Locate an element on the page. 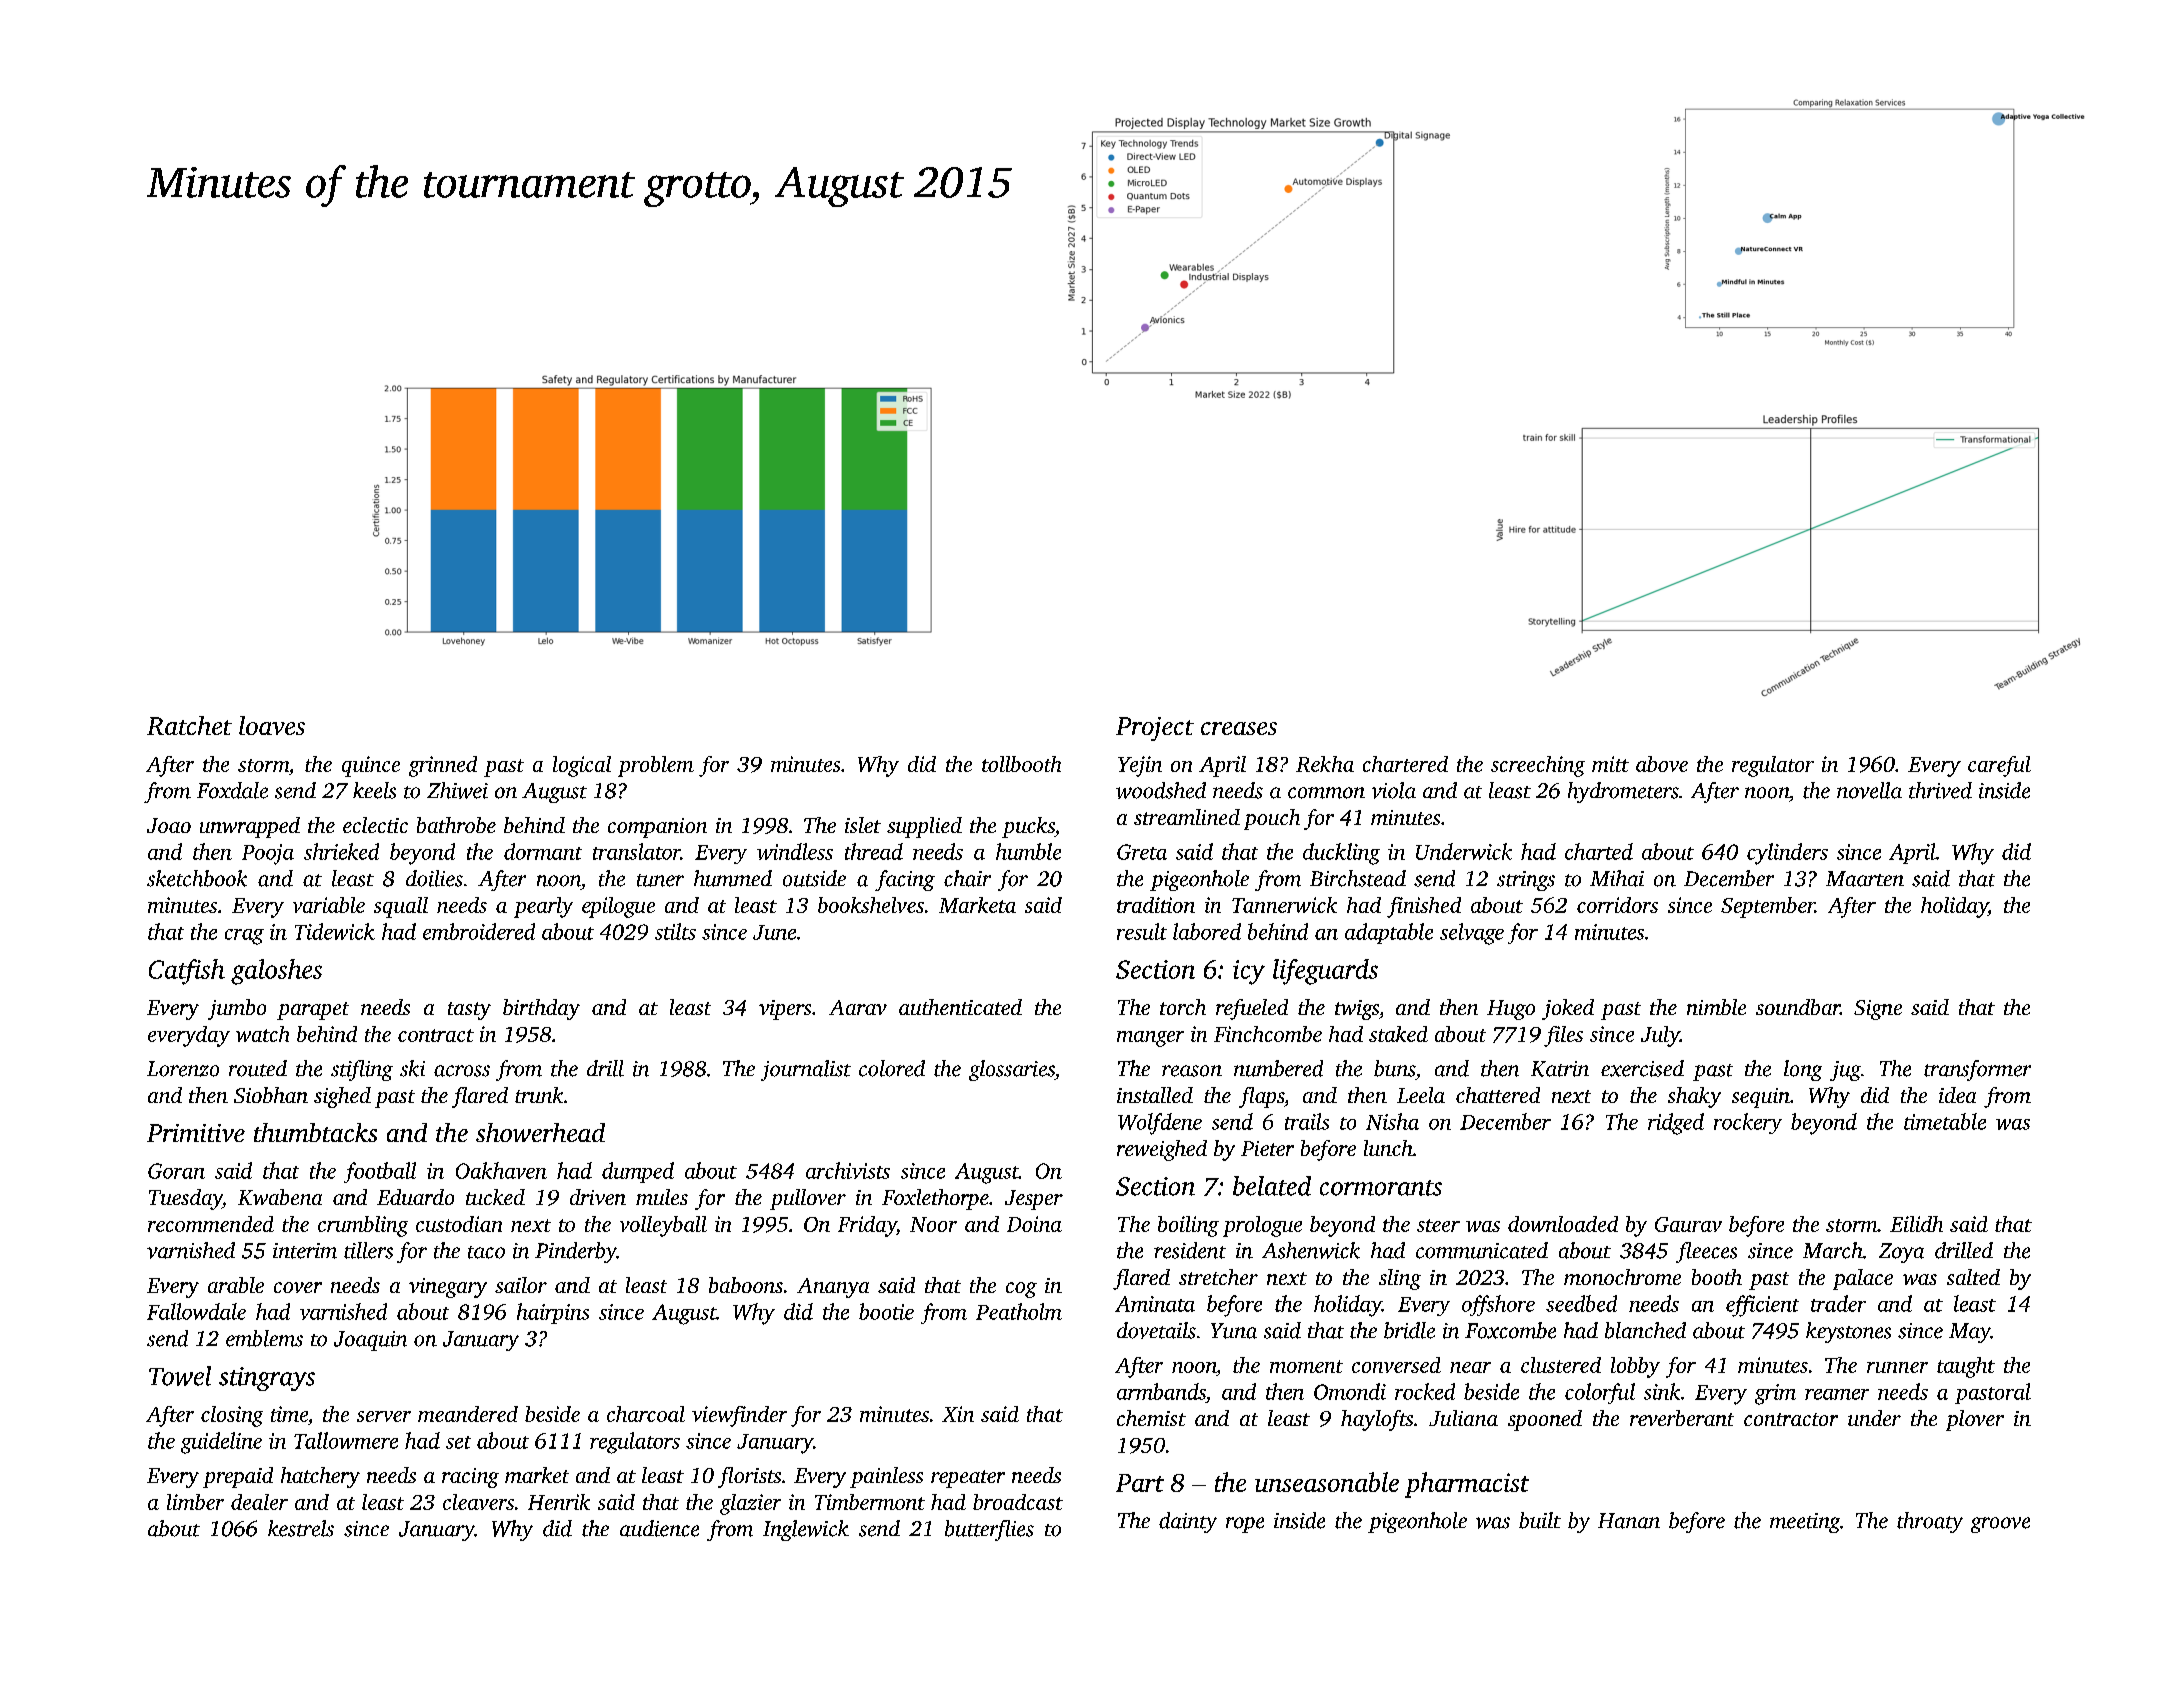  dealer is located at coordinates (259, 1502).
